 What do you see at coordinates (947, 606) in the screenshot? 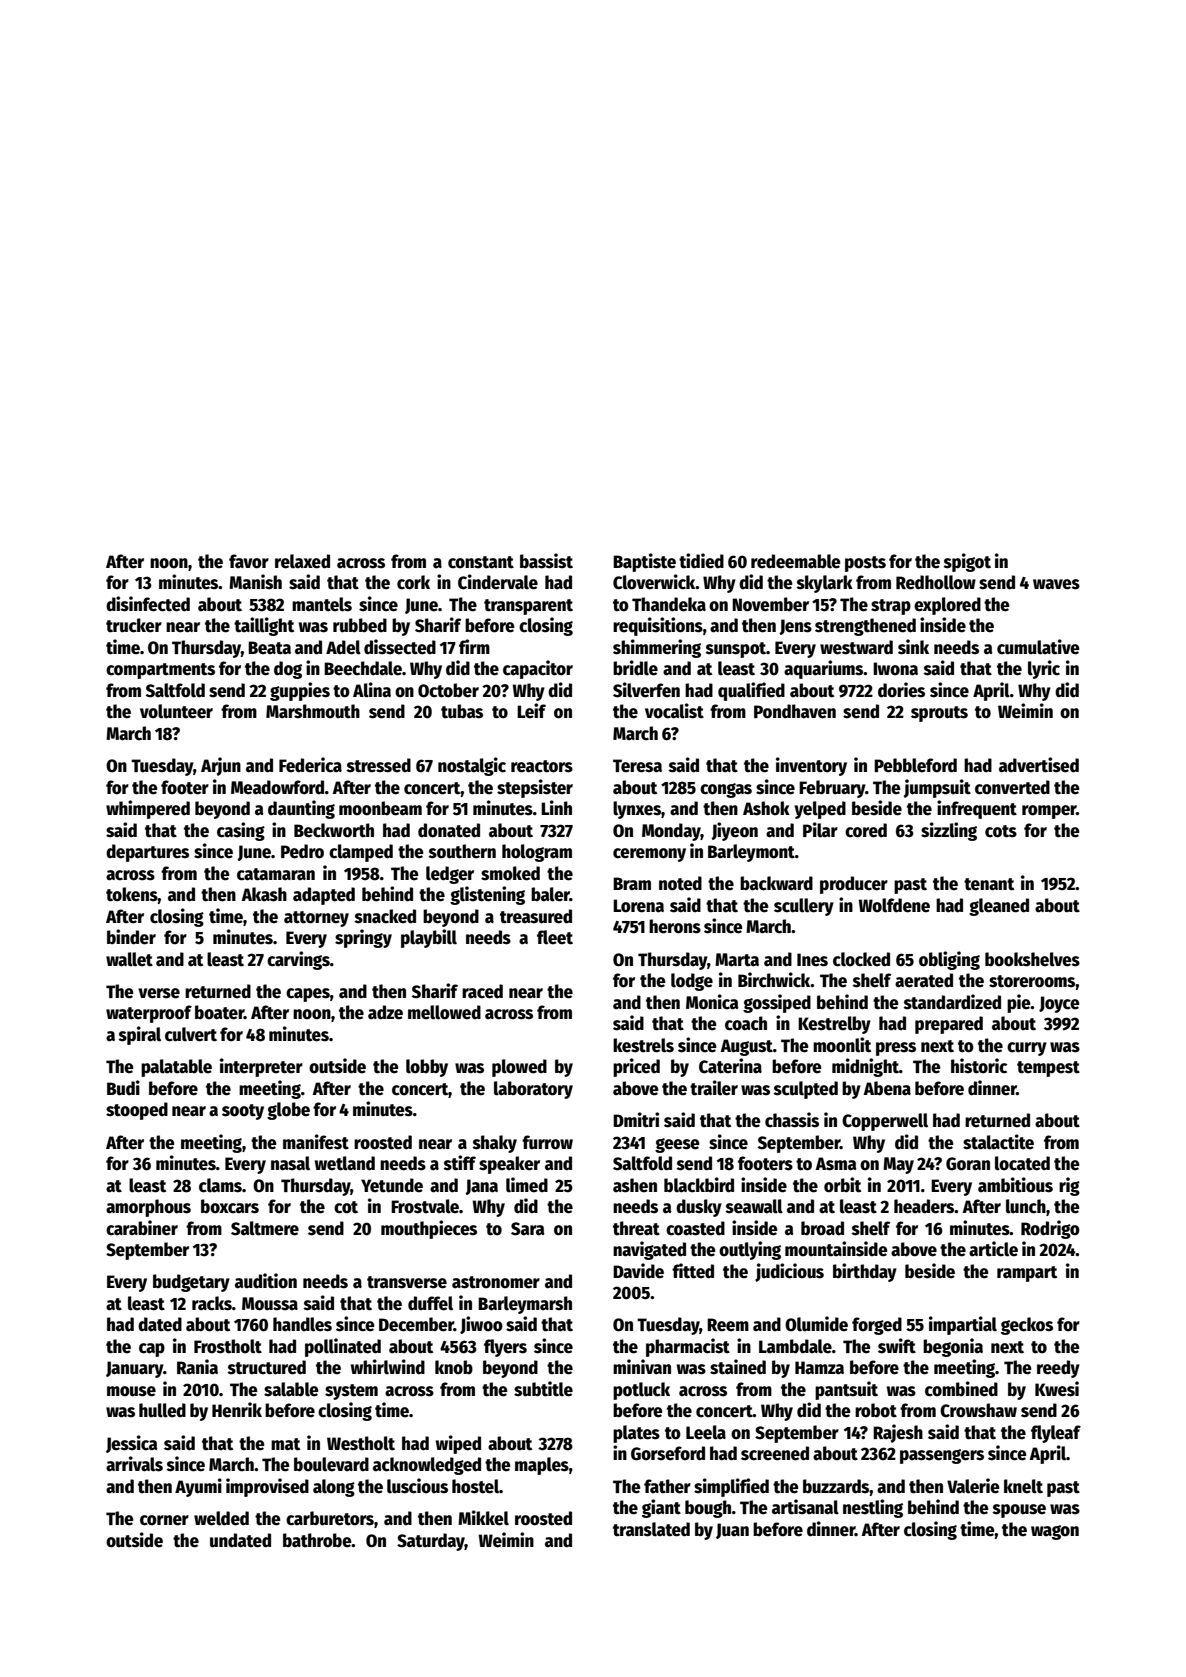
I see `explored` at bounding box center [947, 606].
